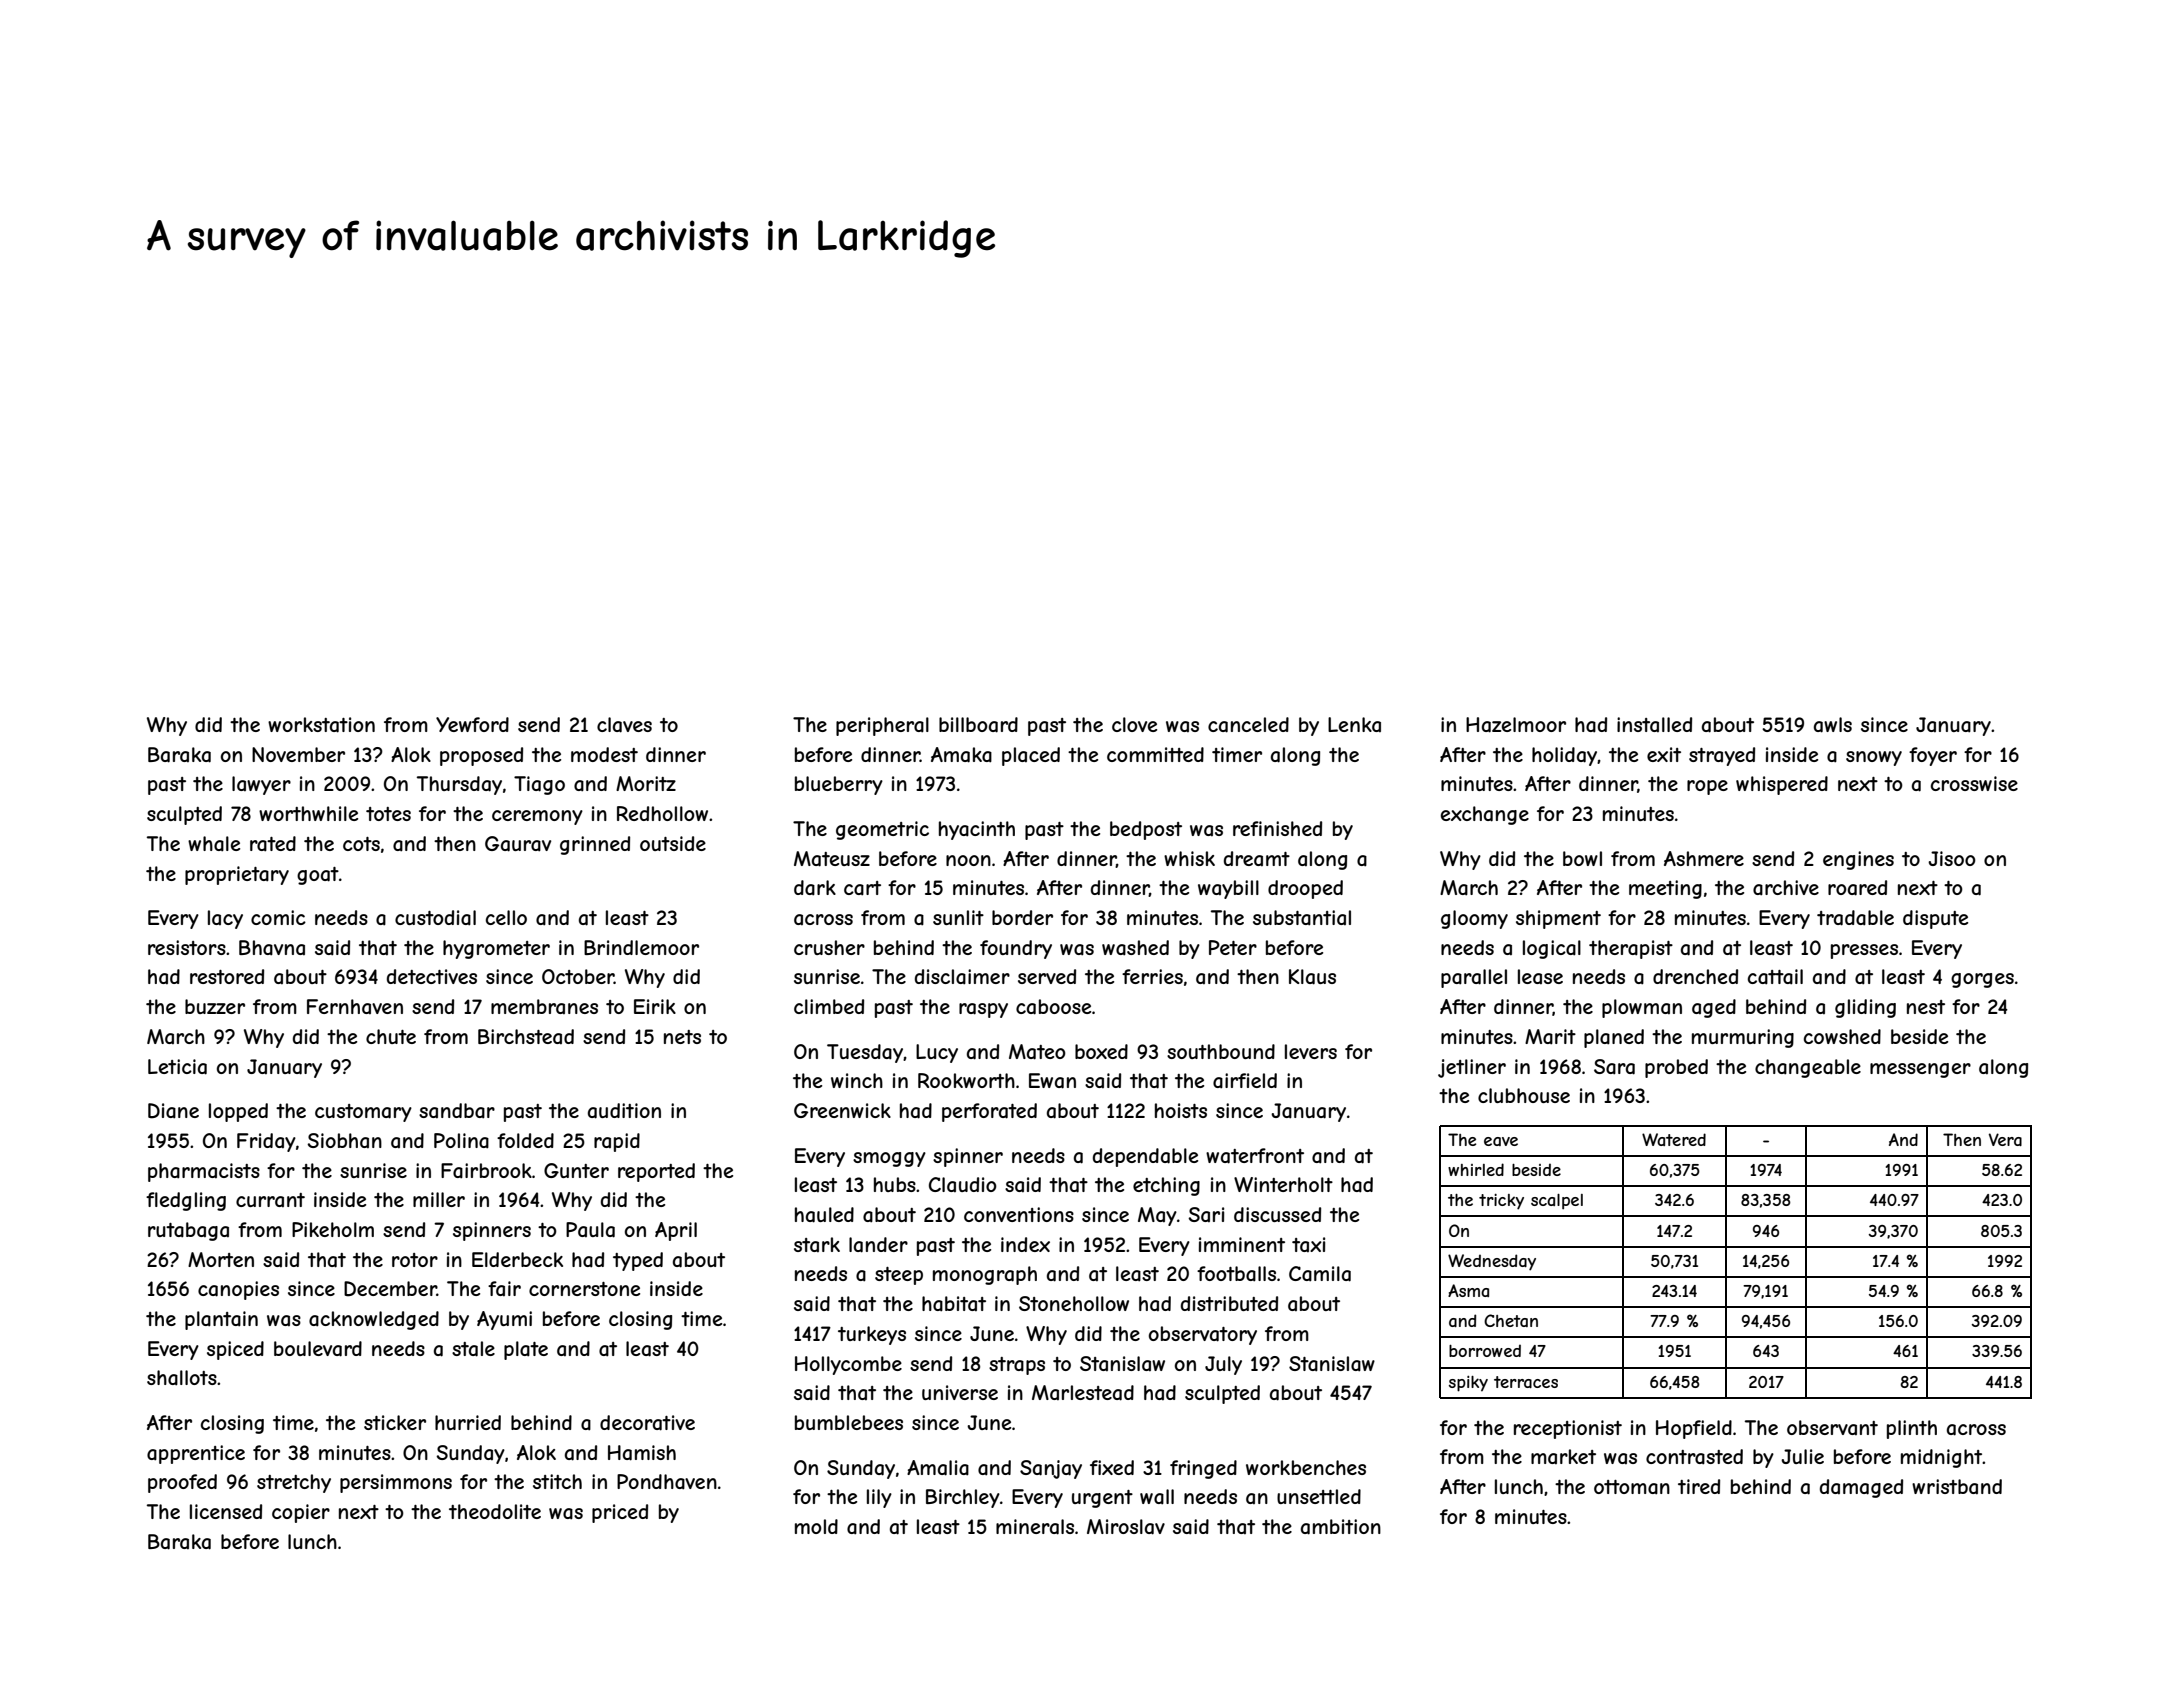 The width and height of the screenshot is (2178, 1683). Describe the element at coordinates (226, 1511) in the screenshot. I see `licensed` at that location.
